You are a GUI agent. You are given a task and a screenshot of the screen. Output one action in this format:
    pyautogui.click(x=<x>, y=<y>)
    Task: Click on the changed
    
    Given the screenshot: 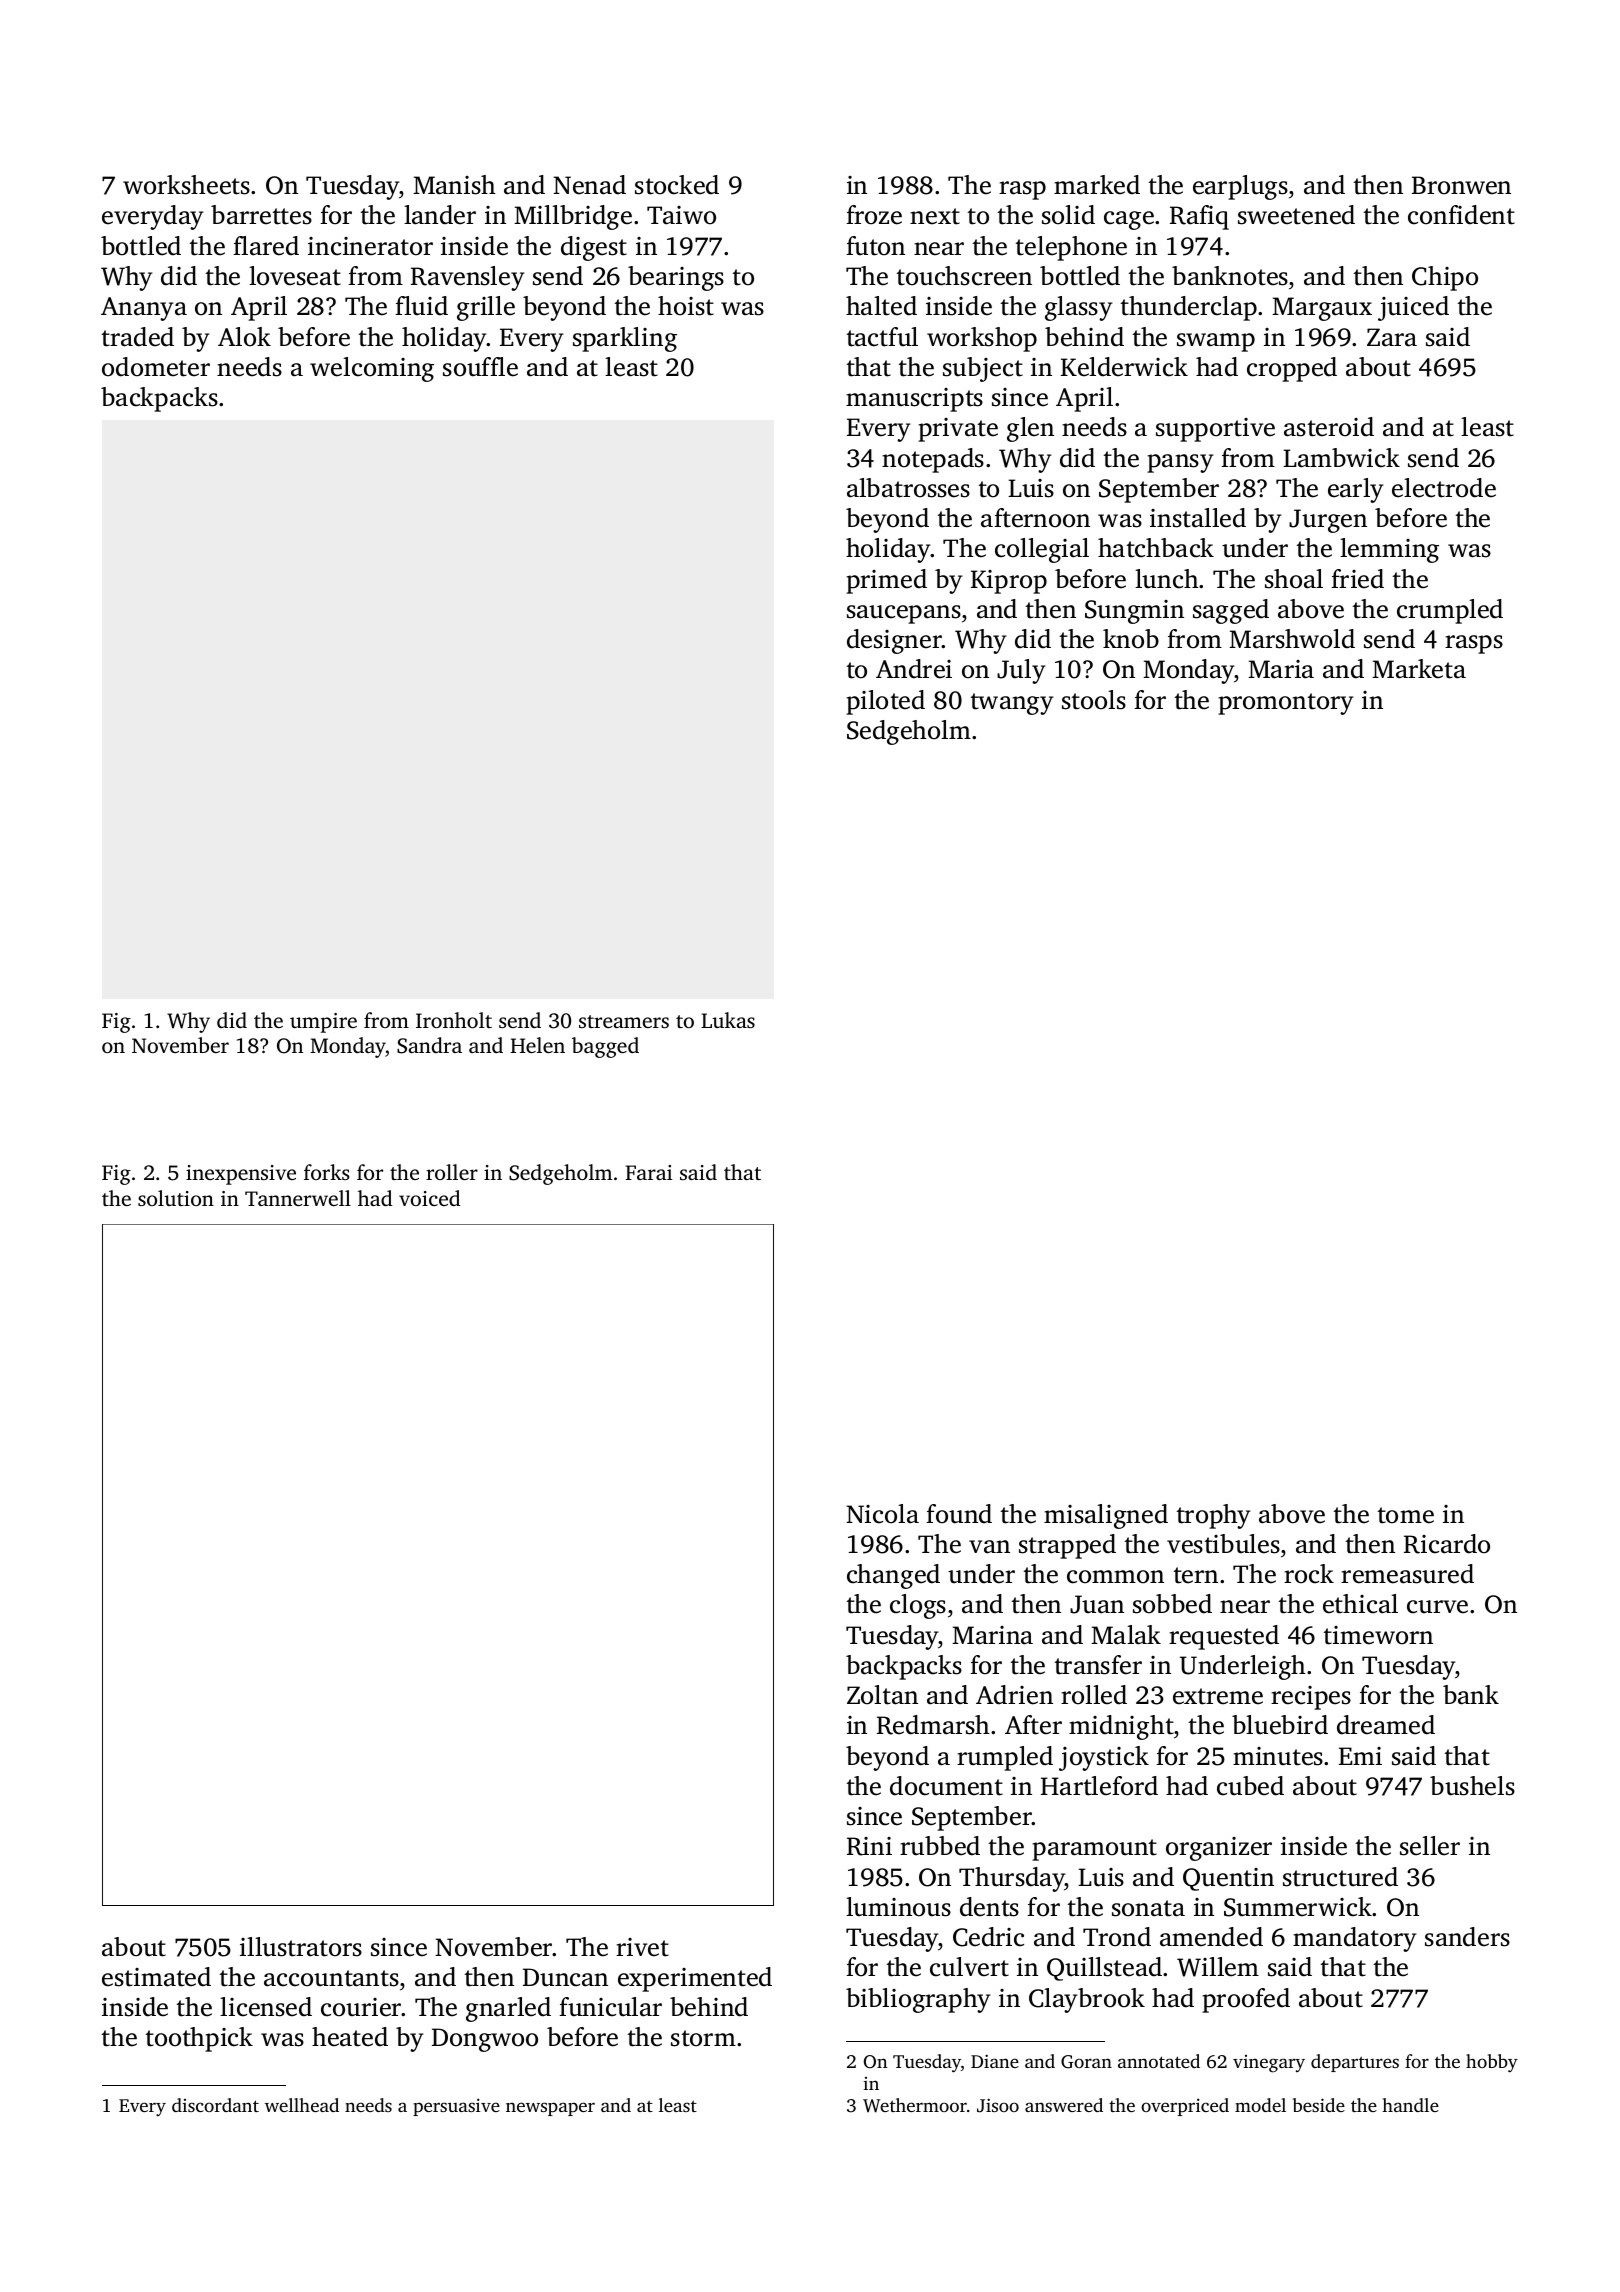 What is the action you would take?
    pyautogui.click(x=893, y=1576)
